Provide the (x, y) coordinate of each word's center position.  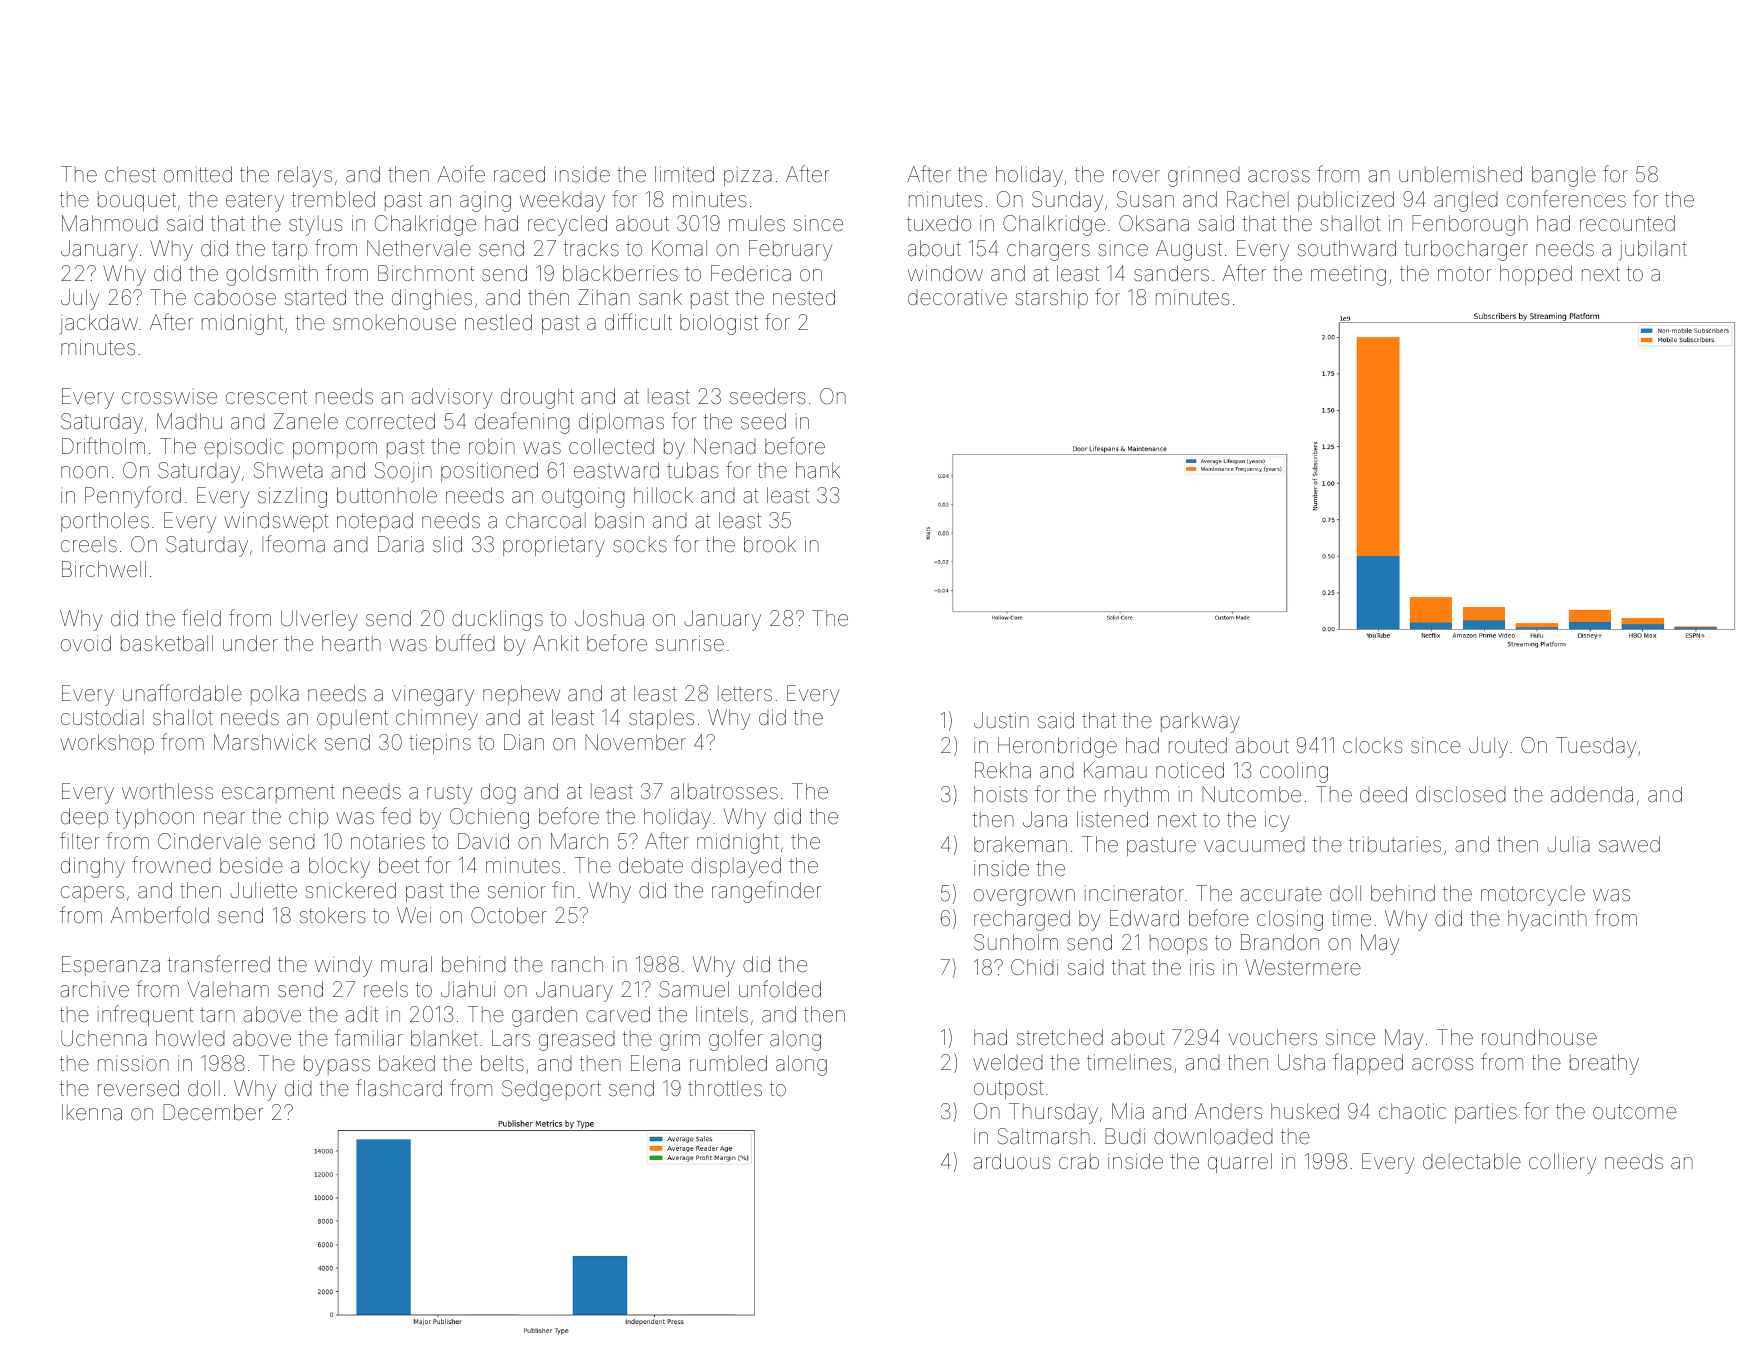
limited (684, 174)
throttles (725, 1088)
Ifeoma (293, 544)
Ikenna (92, 1112)
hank (818, 470)
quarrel (1240, 1163)
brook (770, 544)
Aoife (461, 174)
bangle (1564, 176)
